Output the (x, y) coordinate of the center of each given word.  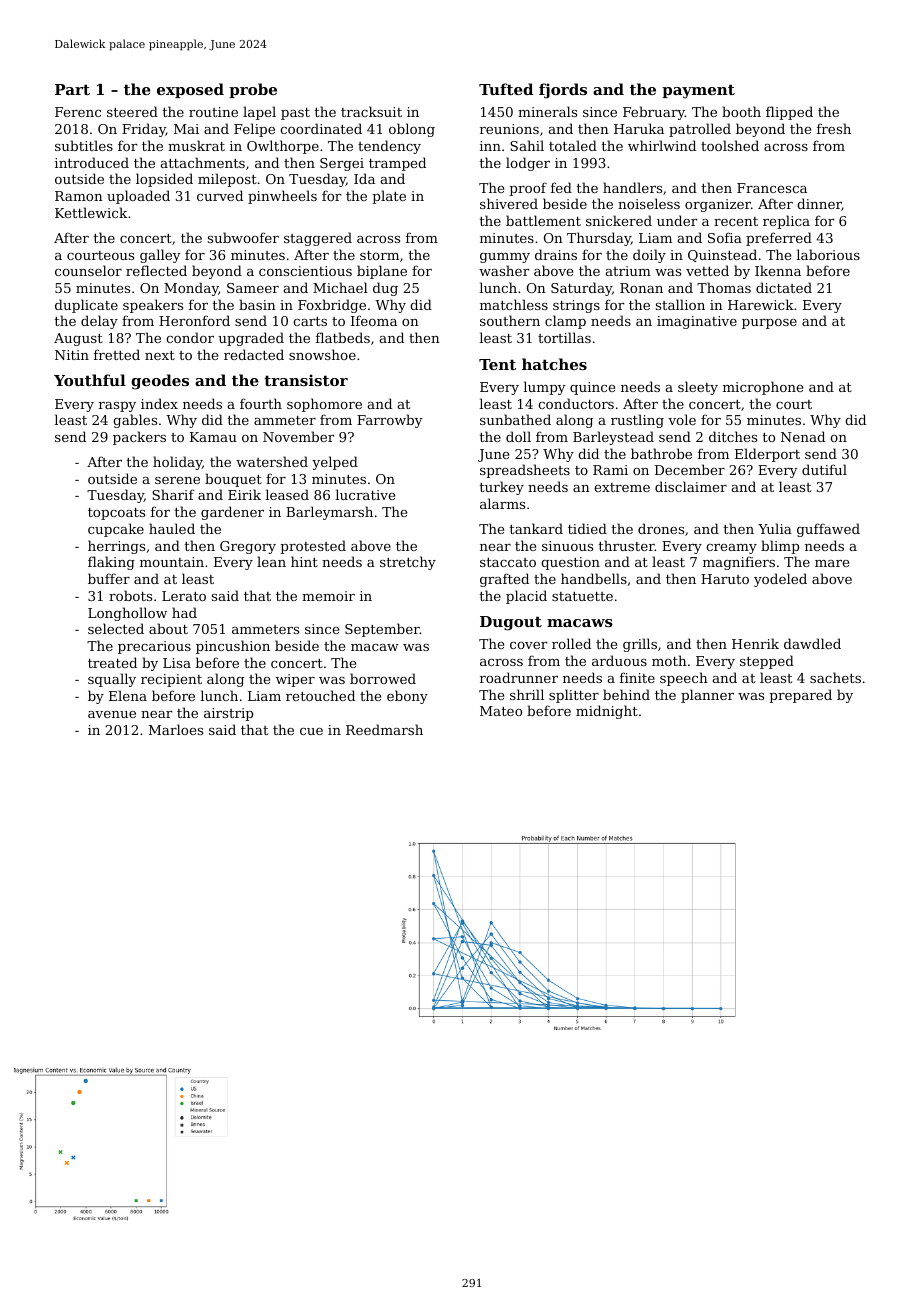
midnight (607, 712)
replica (786, 222)
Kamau (213, 437)
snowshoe (322, 354)
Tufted (506, 89)
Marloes (176, 729)
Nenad (803, 436)
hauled (172, 528)
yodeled (780, 580)
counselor (88, 270)
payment (698, 91)
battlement (543, 220)
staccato (508, 562)
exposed (190, 90)
